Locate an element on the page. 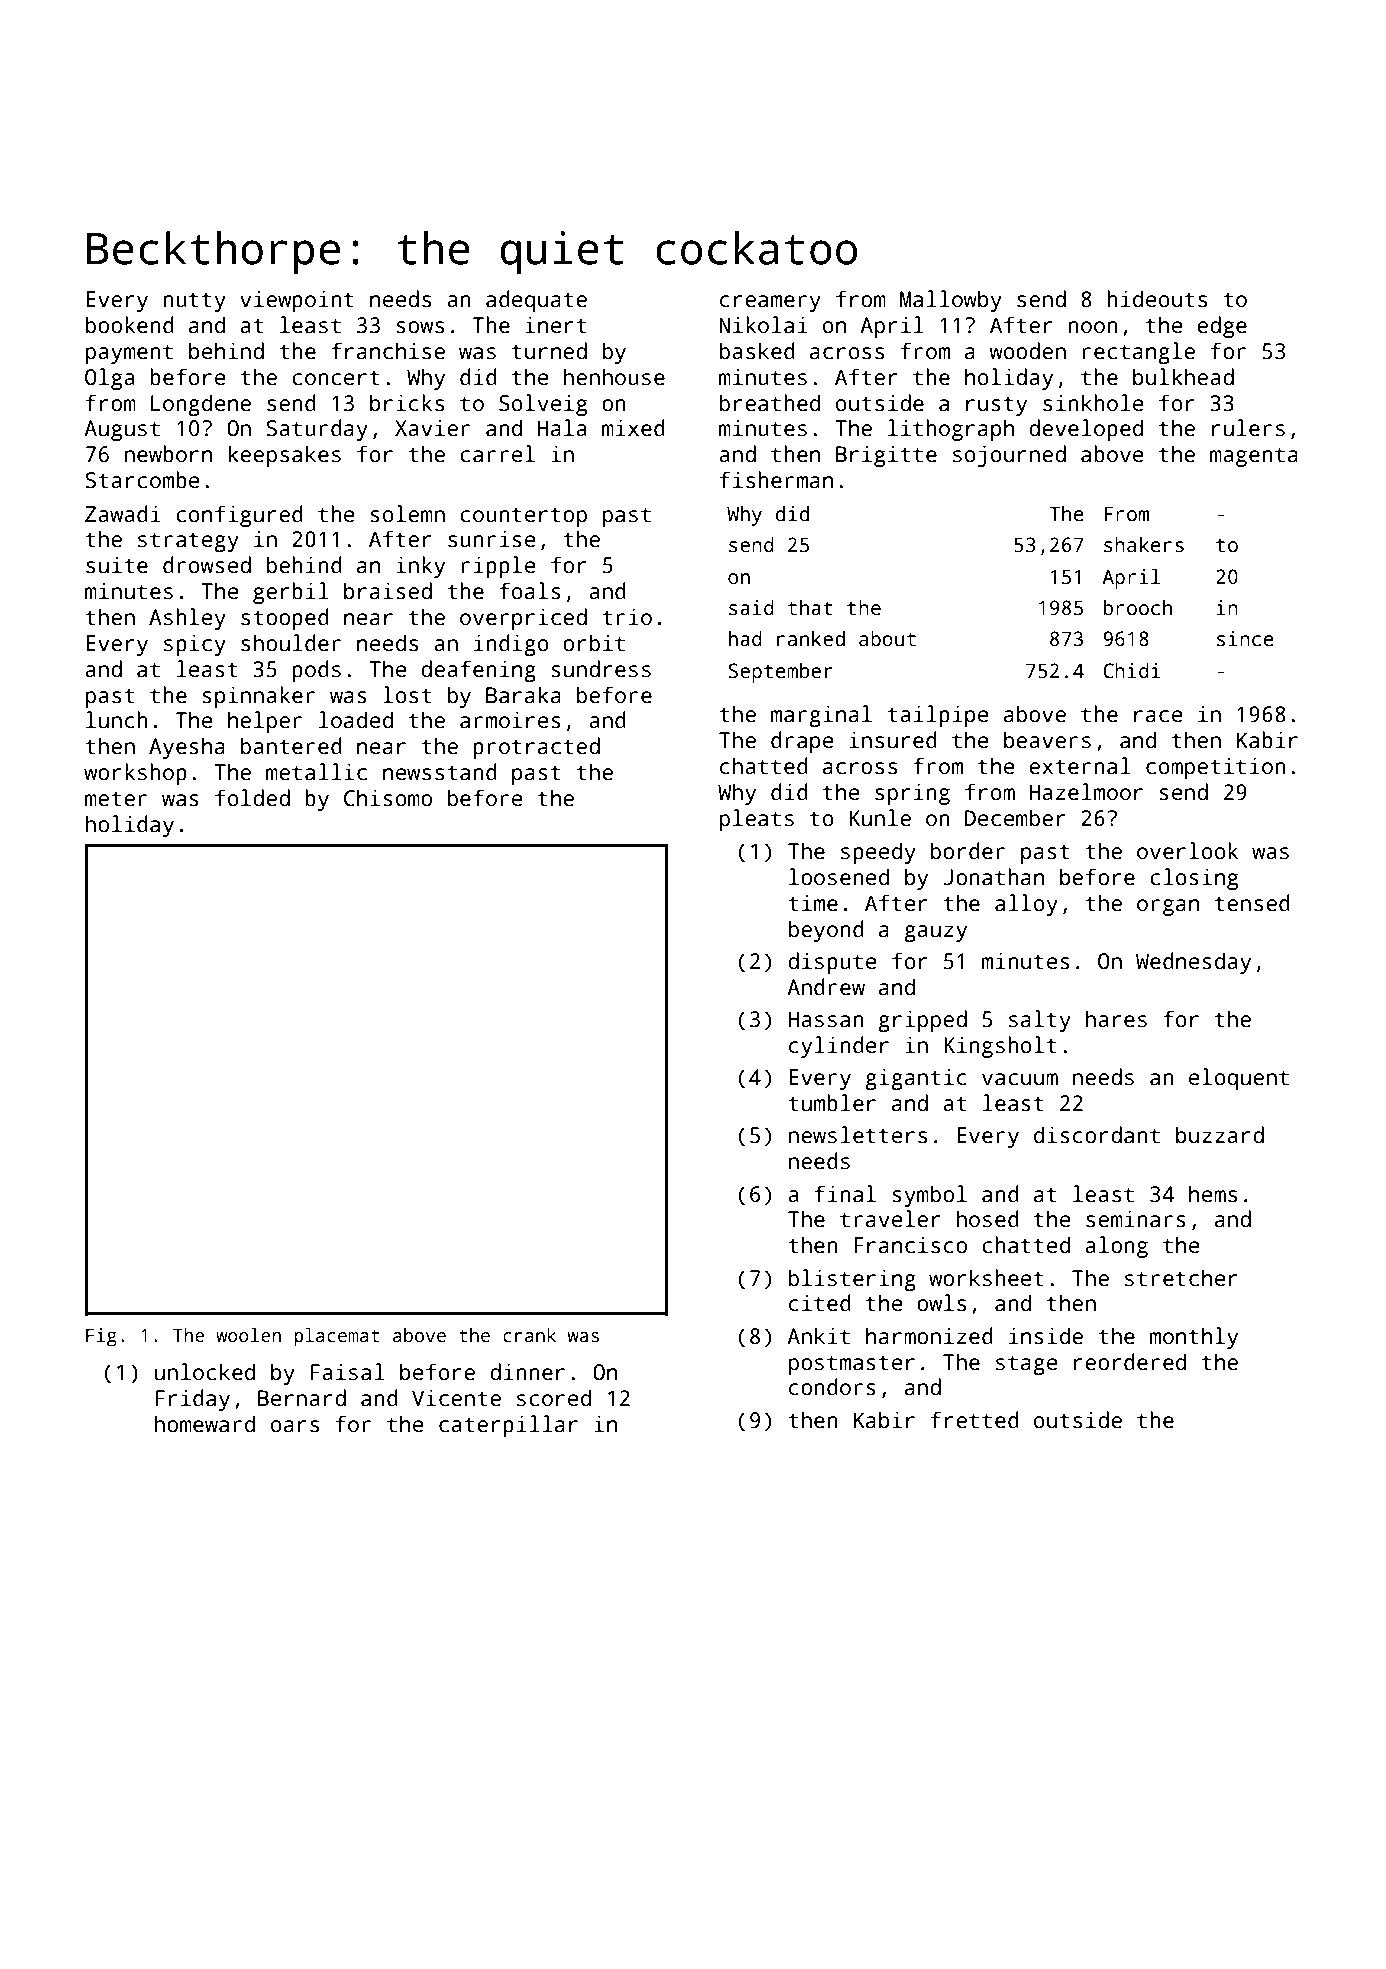  placemat is located at coordinates (336, 1337).
